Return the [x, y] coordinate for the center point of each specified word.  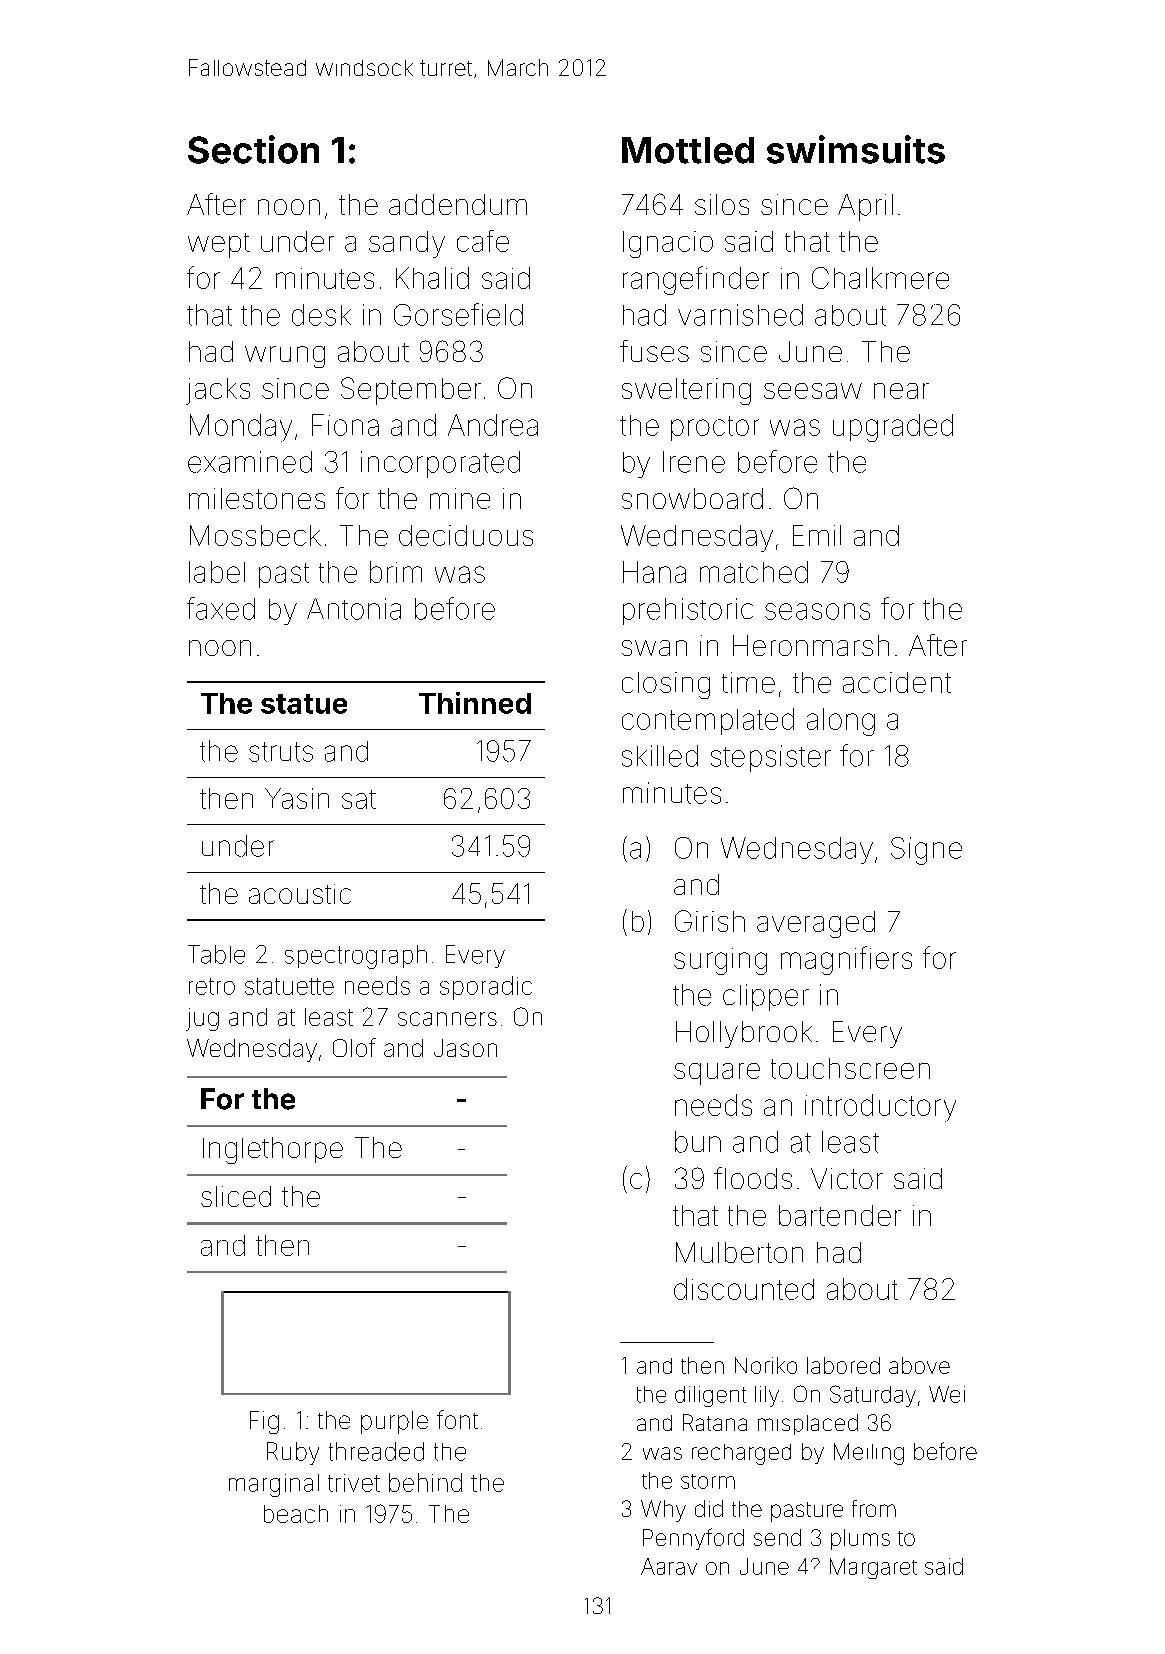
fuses [654, 351]
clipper [766, 997]
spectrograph [356, 957]
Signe [926, 851]
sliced [236, 1196]
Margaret [873, 1568]
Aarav [669, 1566]
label [217, 572]
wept [219, 245]
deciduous [466, 535]
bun [698, 1142]
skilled [660, 756]
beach [296, 1514]
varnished [740, 315]
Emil [817, 535]
